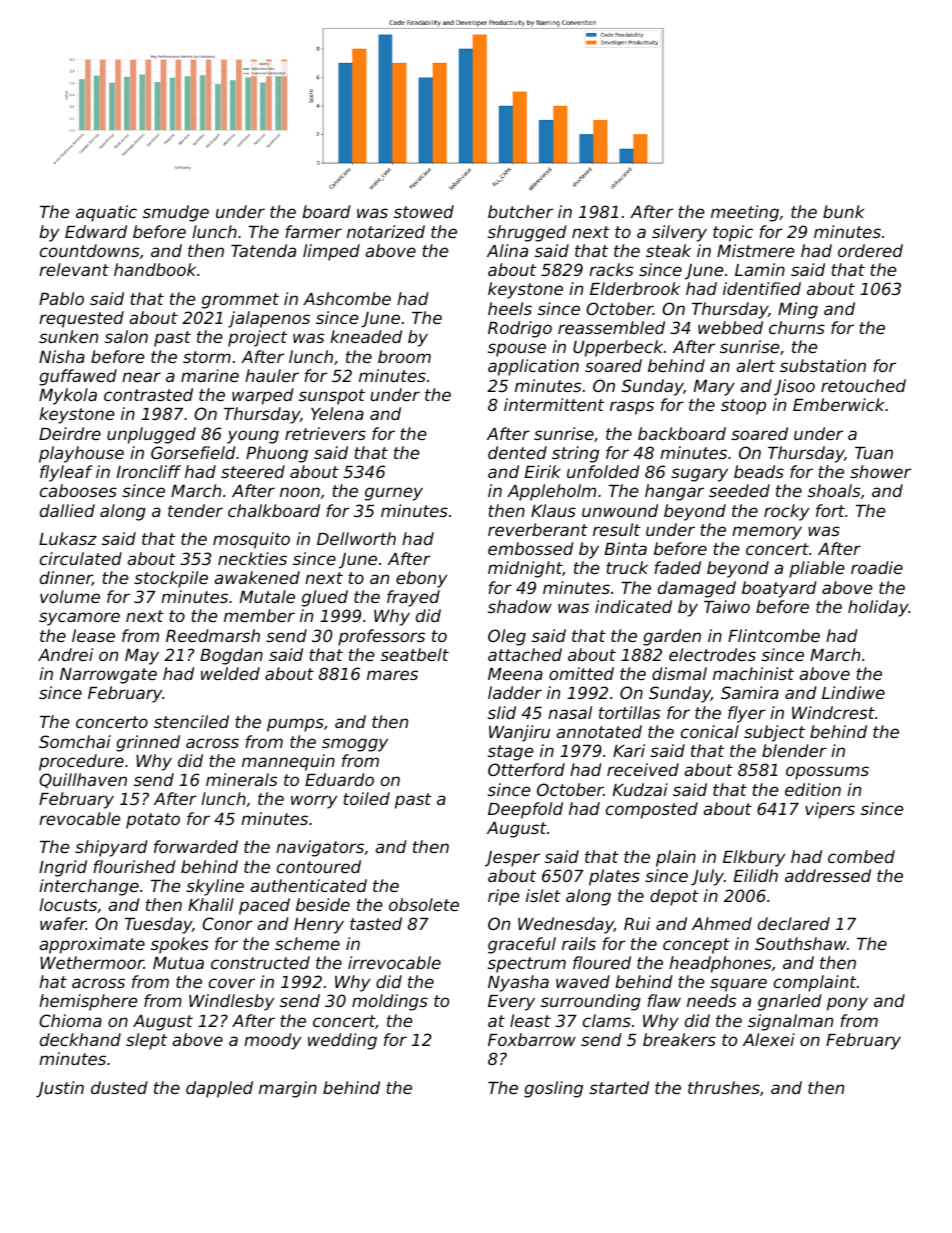 Image resolution: width=952 pixels, height=1233 pixels. What do you see at coordinates (554, 404) in the screenshot?
I see `intermittent` at bounding box center [554, 404].
